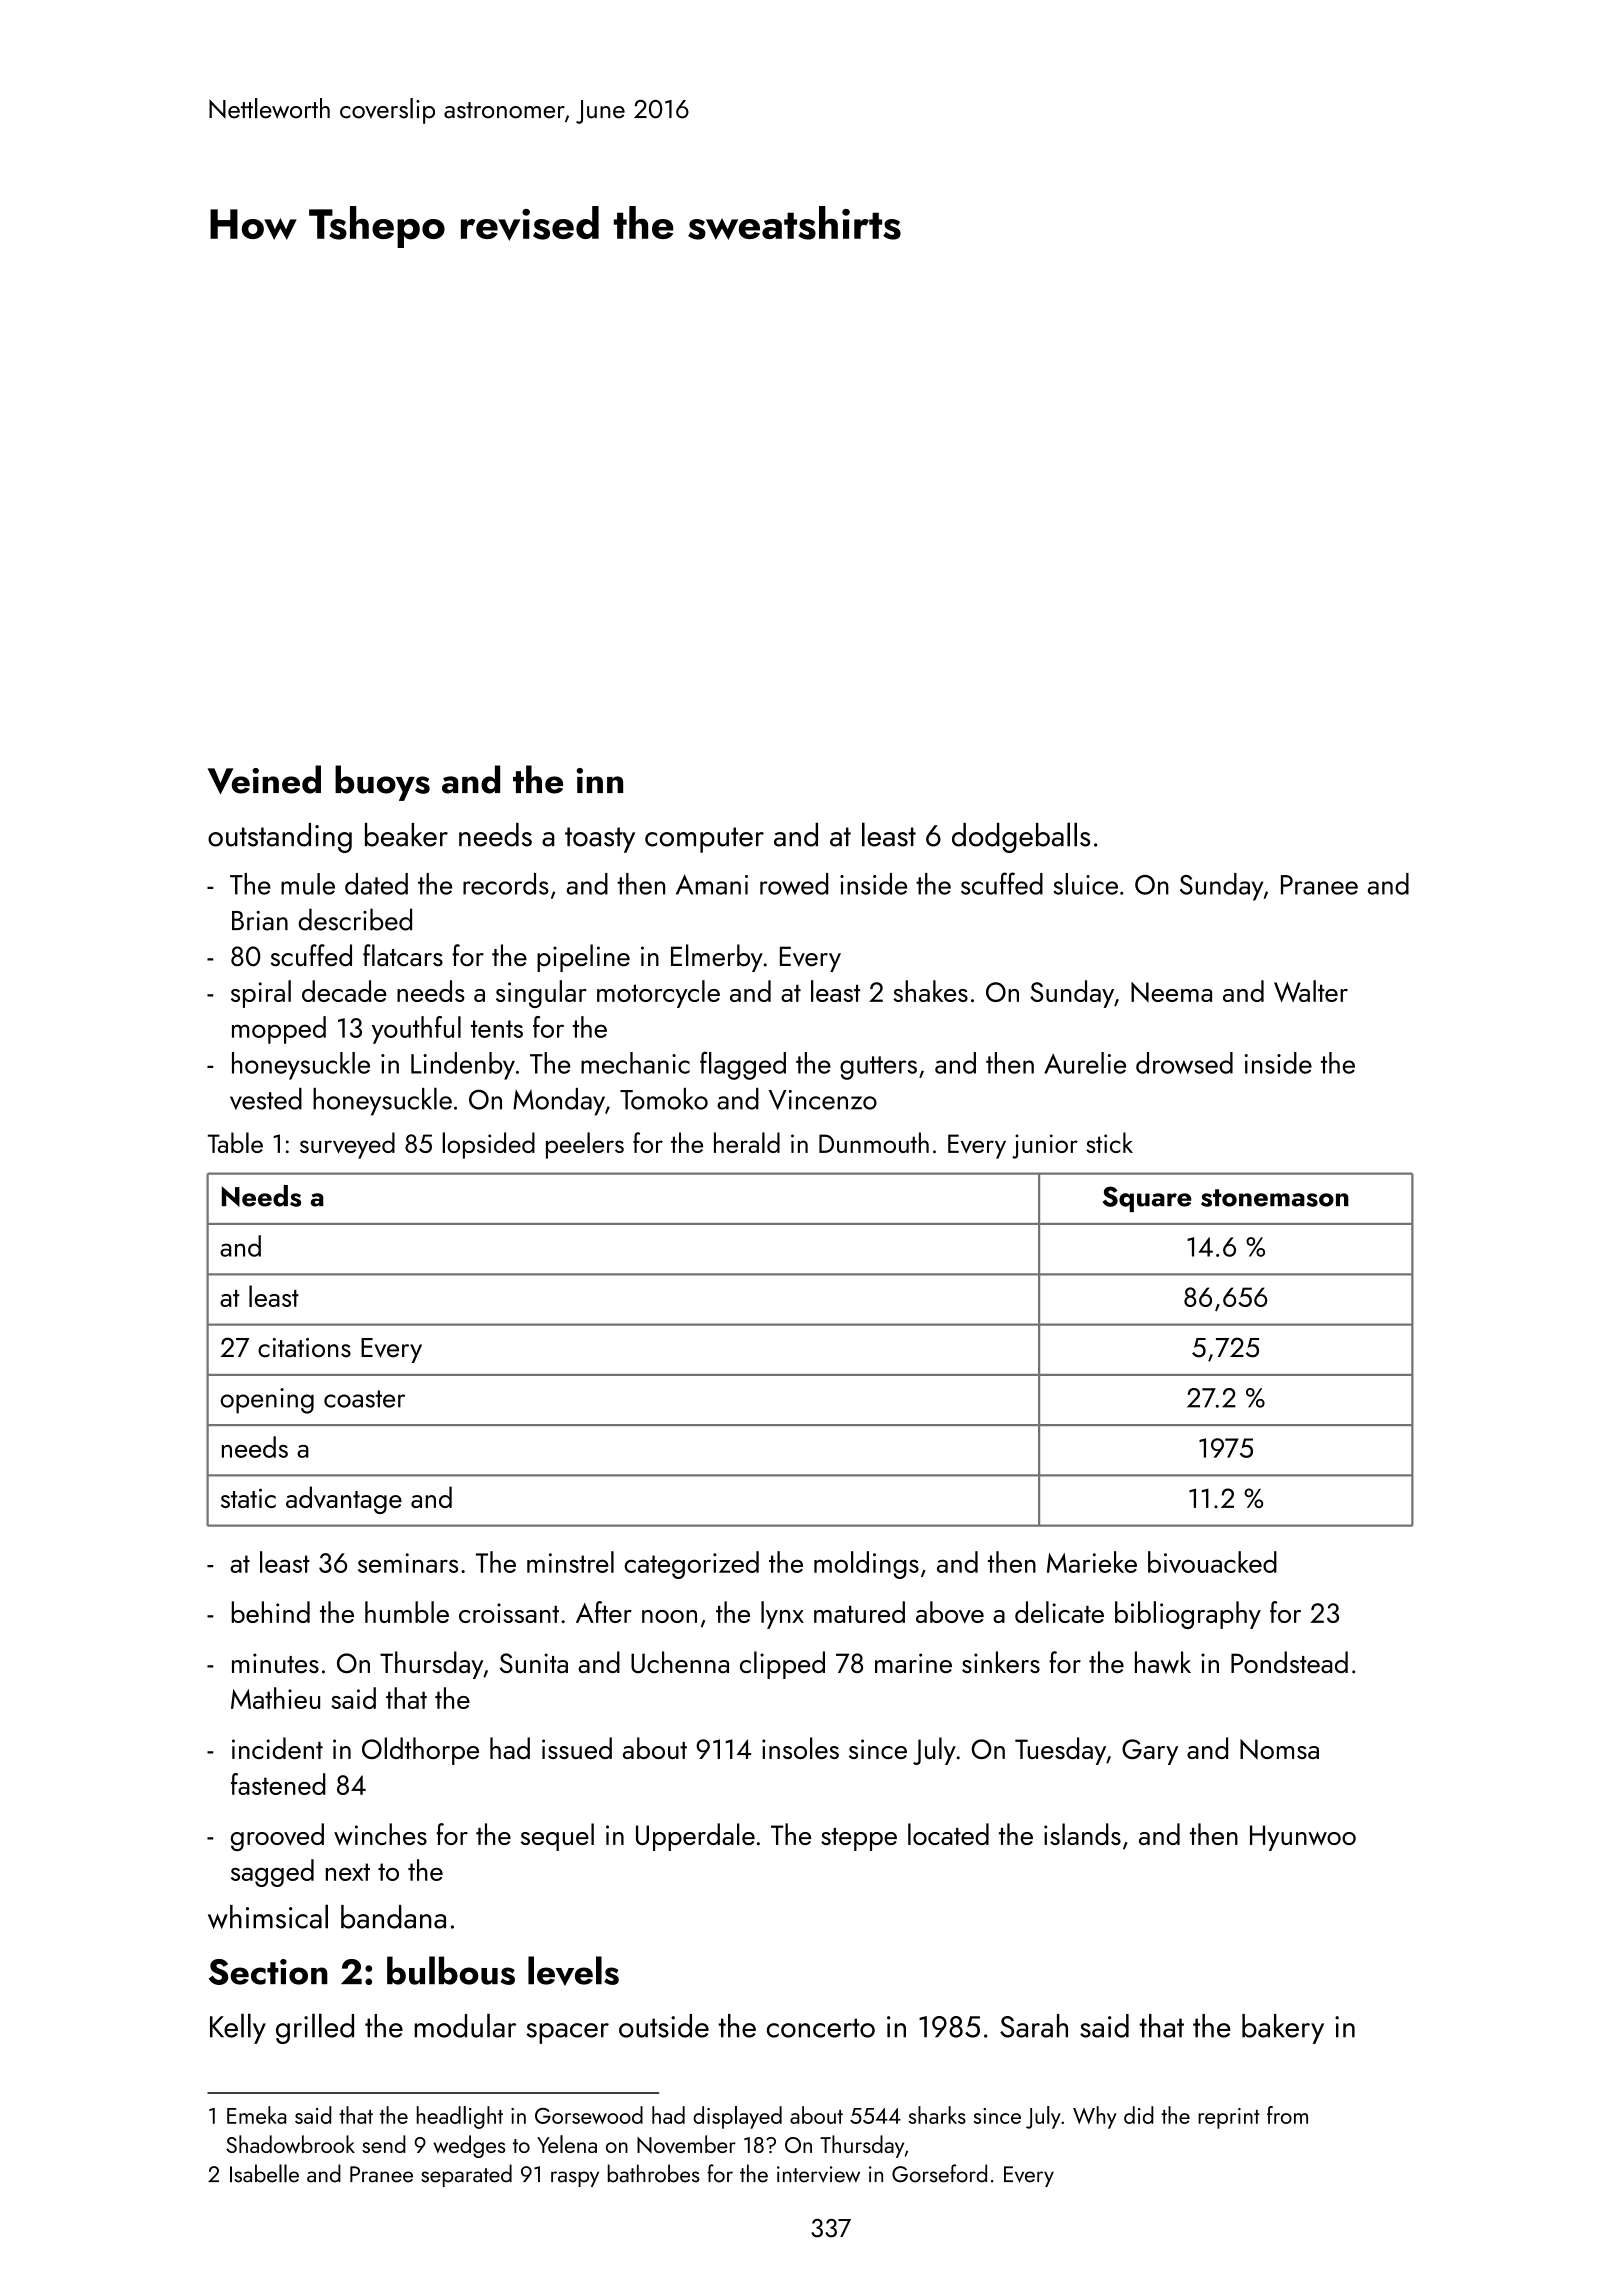 The image size is (1620, 2292). What do you see at coordinates (600, 780) in the page?
I see `inn` at bounding box center [600, 780].
